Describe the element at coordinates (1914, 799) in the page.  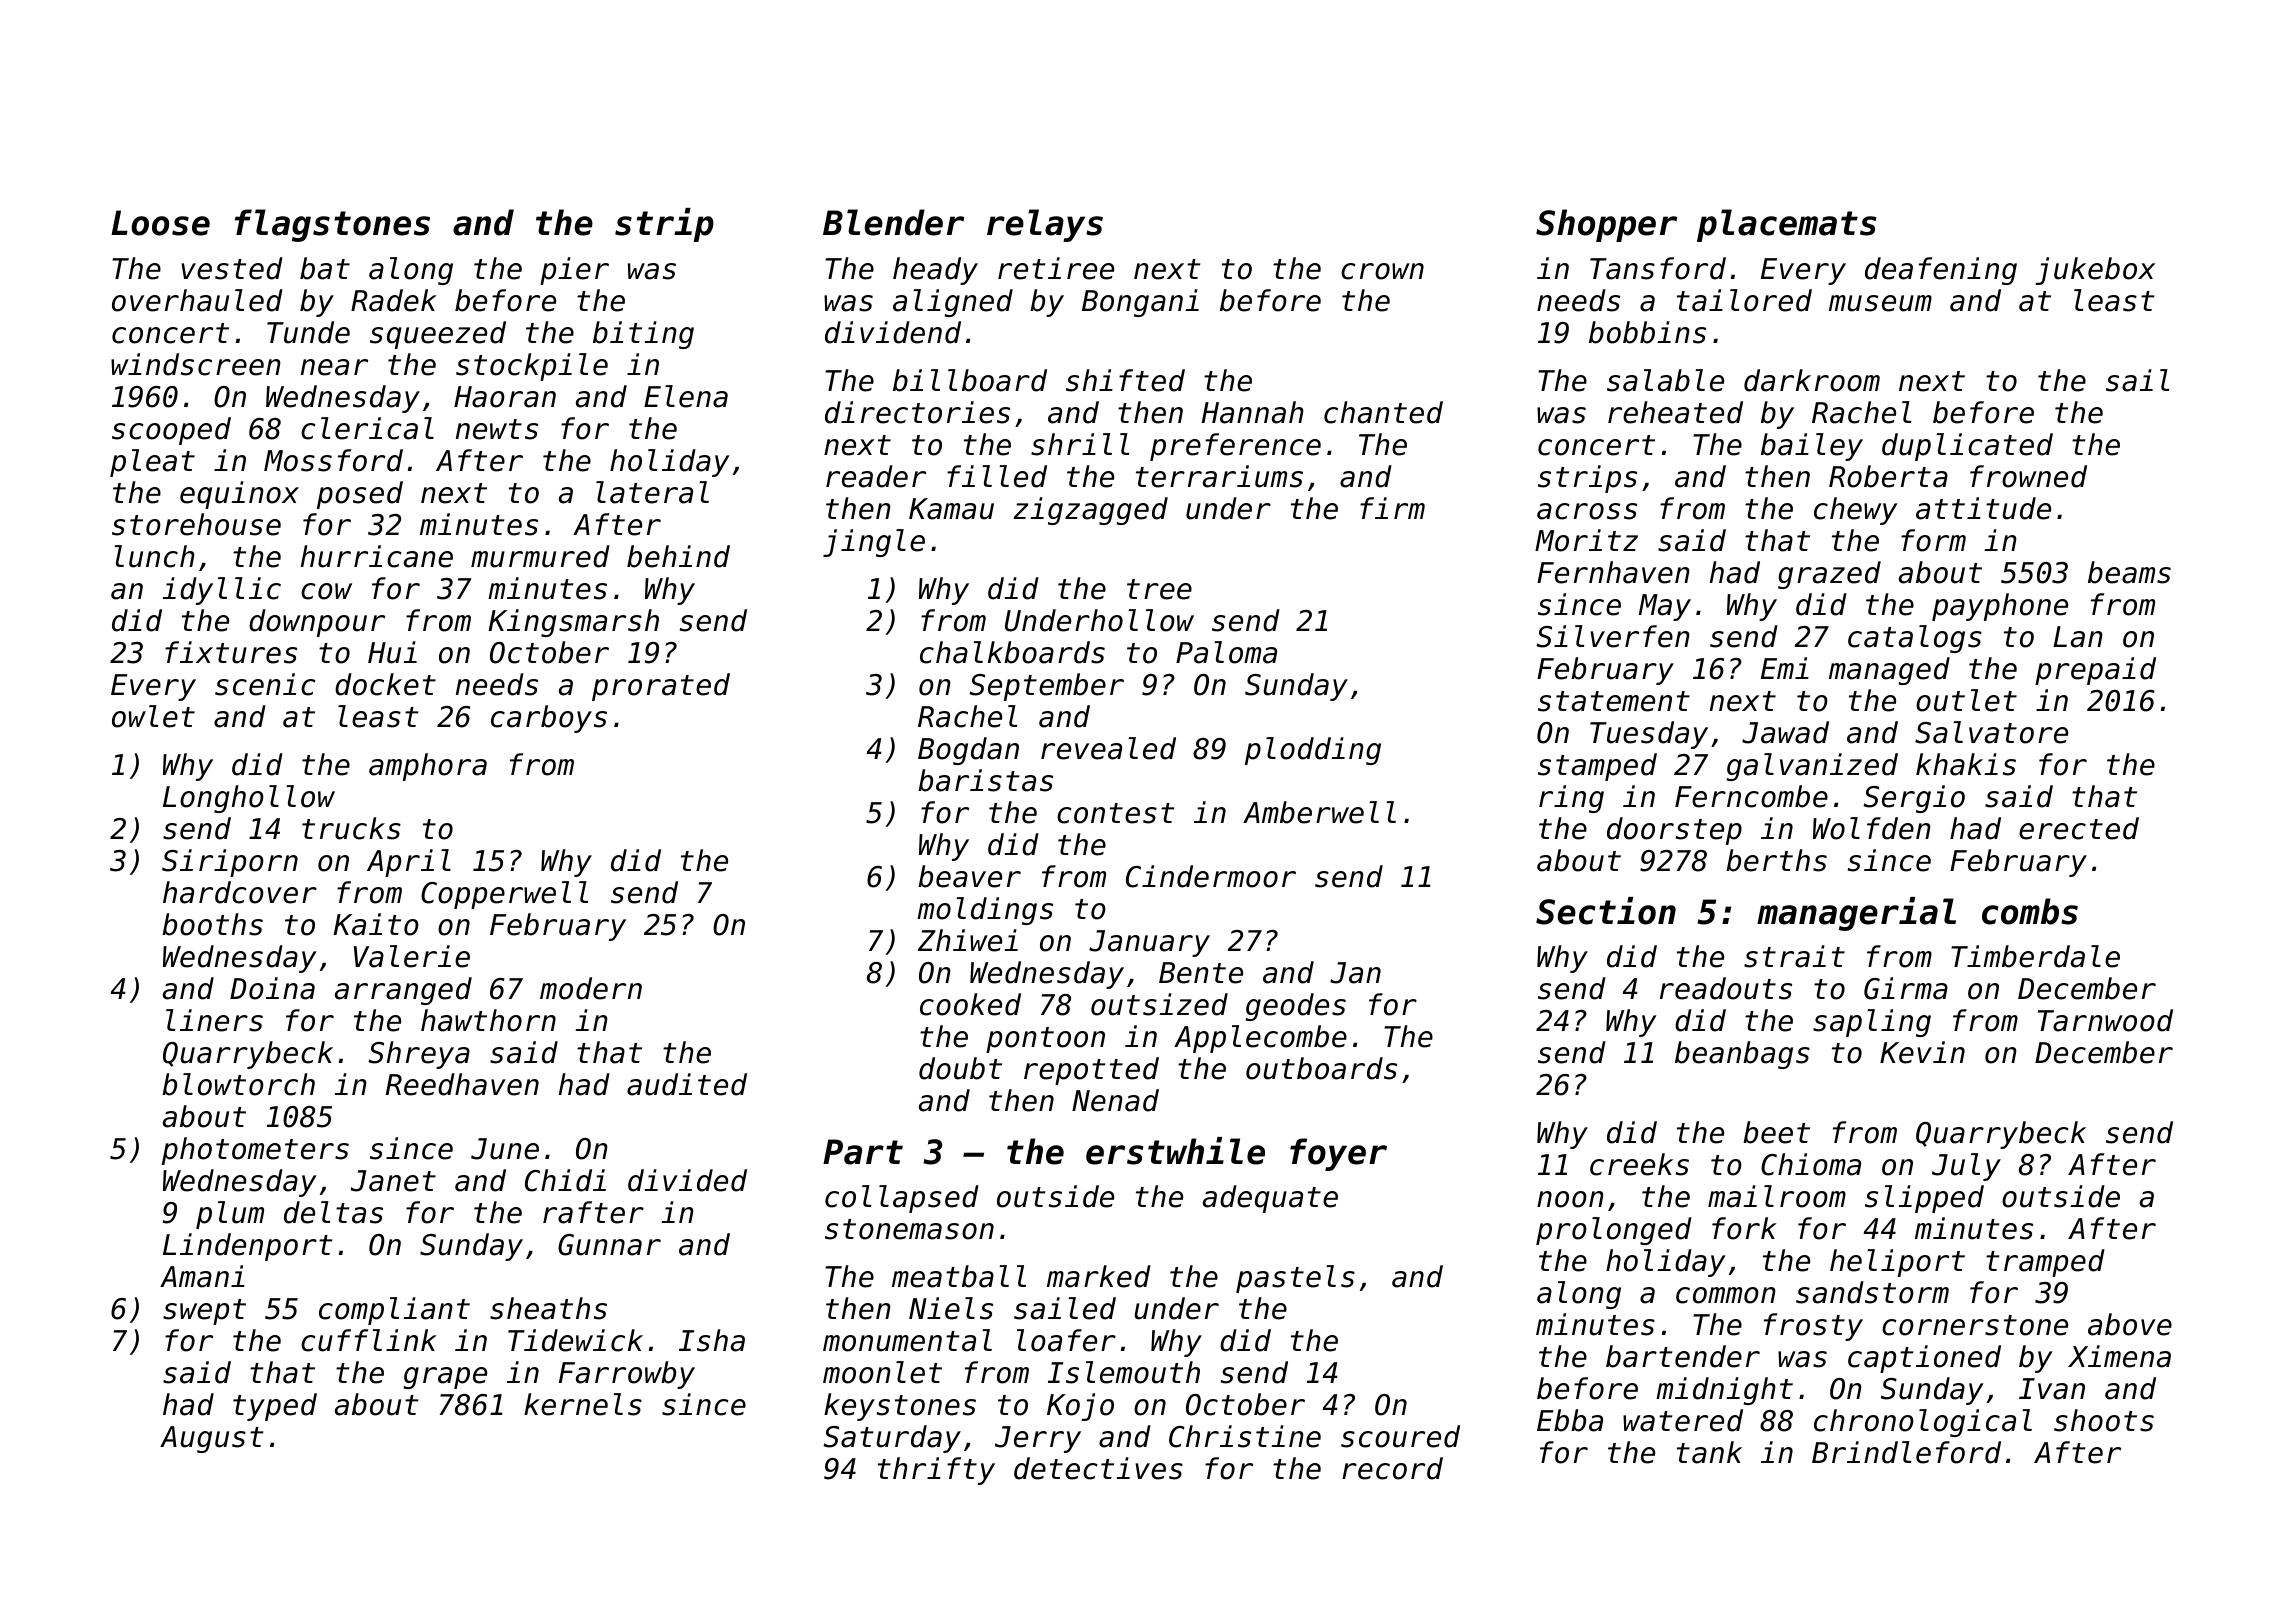
I see `Sergio` at that location.
